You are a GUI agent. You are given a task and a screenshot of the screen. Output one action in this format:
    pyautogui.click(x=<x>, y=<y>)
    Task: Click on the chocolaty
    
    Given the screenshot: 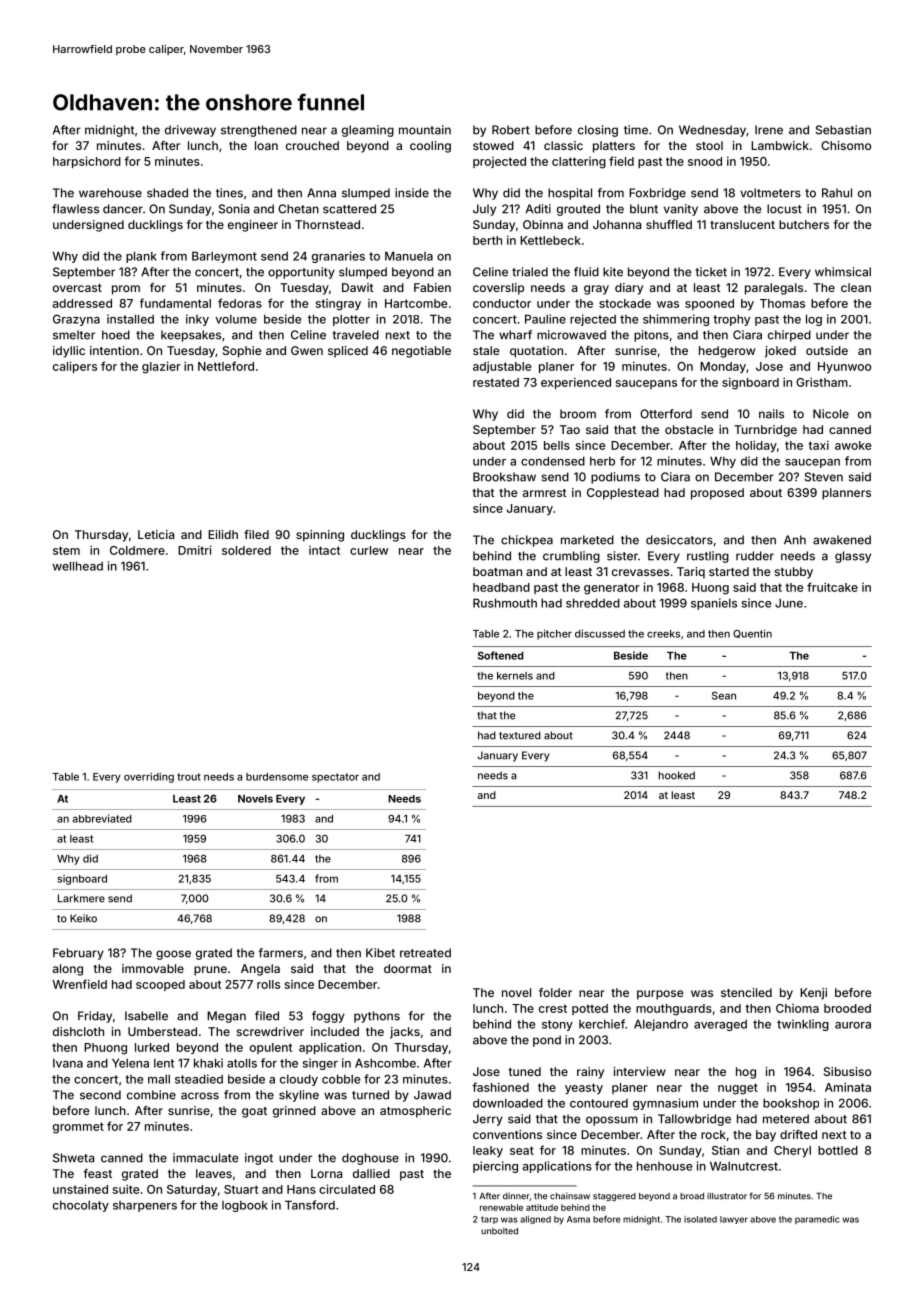 What is the action you would take?
    pyautogui.click(x=81, y=1206)
